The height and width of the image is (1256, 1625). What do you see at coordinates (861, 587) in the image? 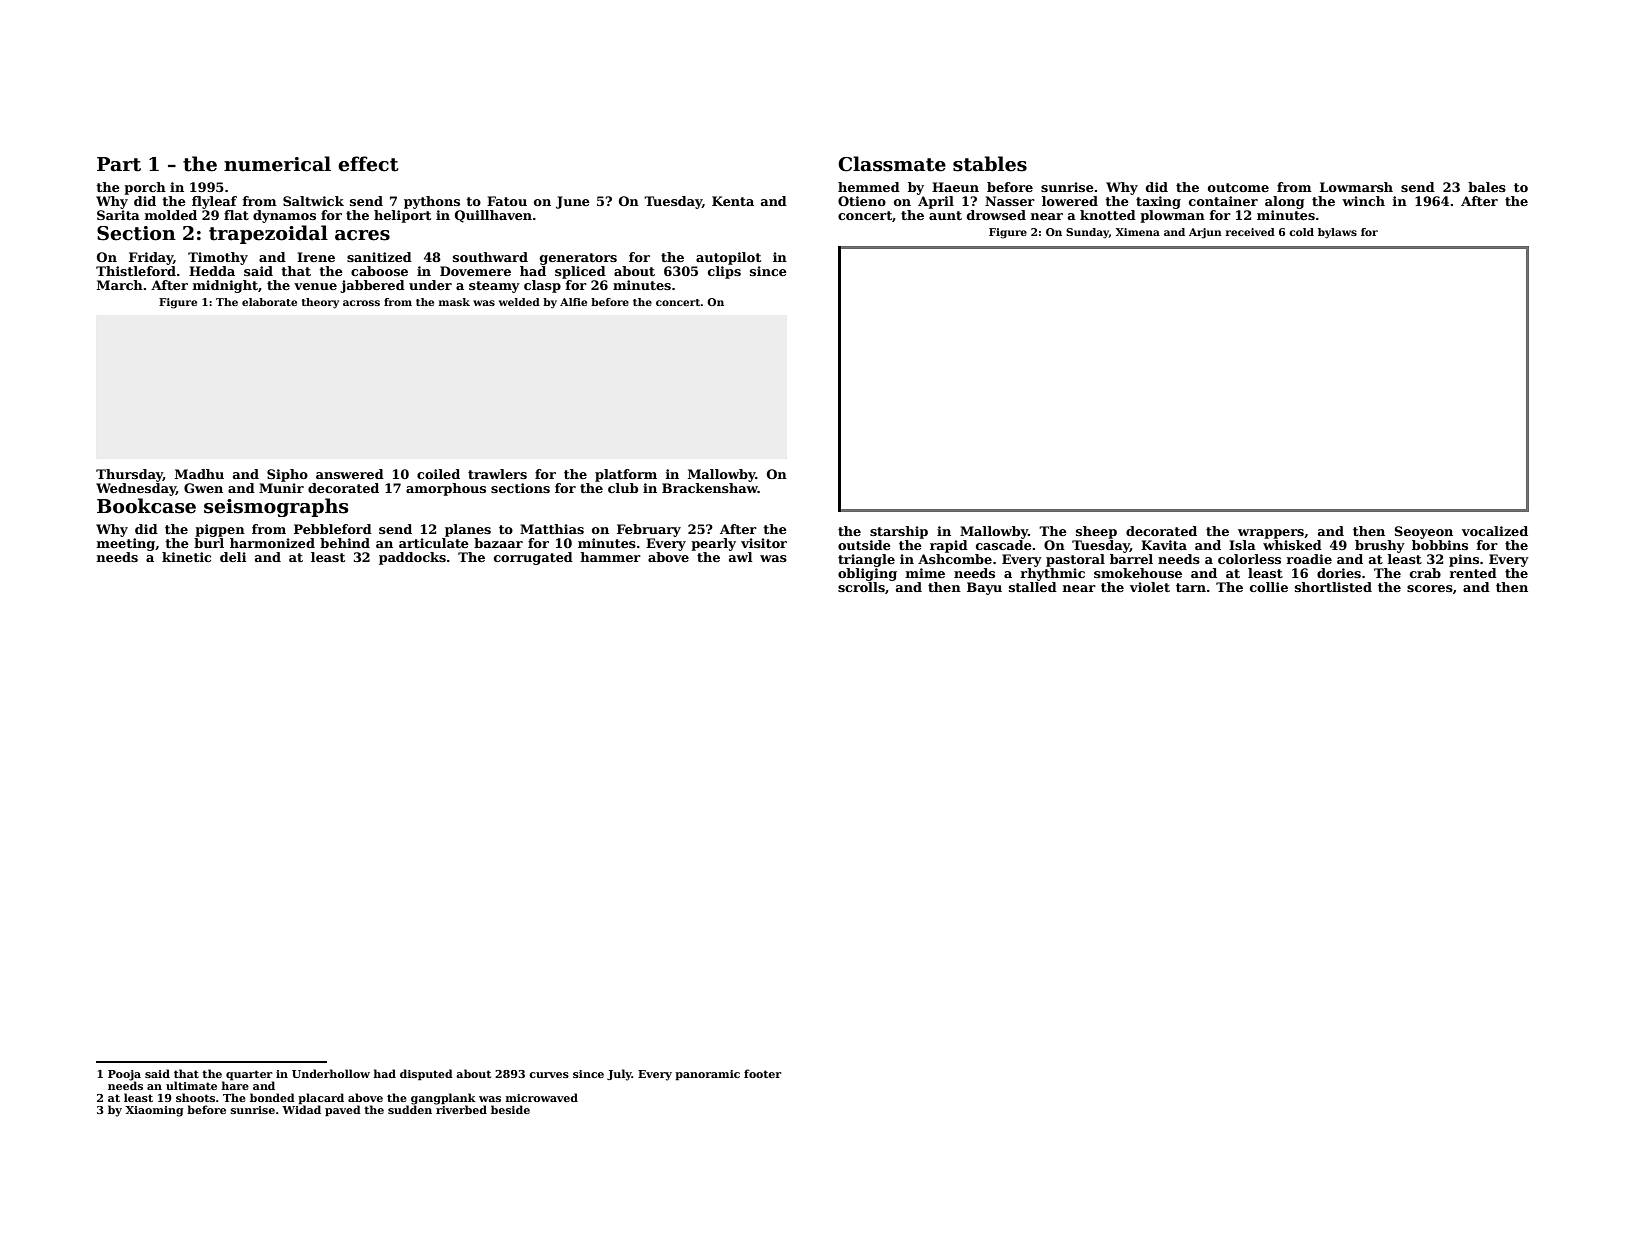
I see `scrolls` at bounding box center [861, 587].
